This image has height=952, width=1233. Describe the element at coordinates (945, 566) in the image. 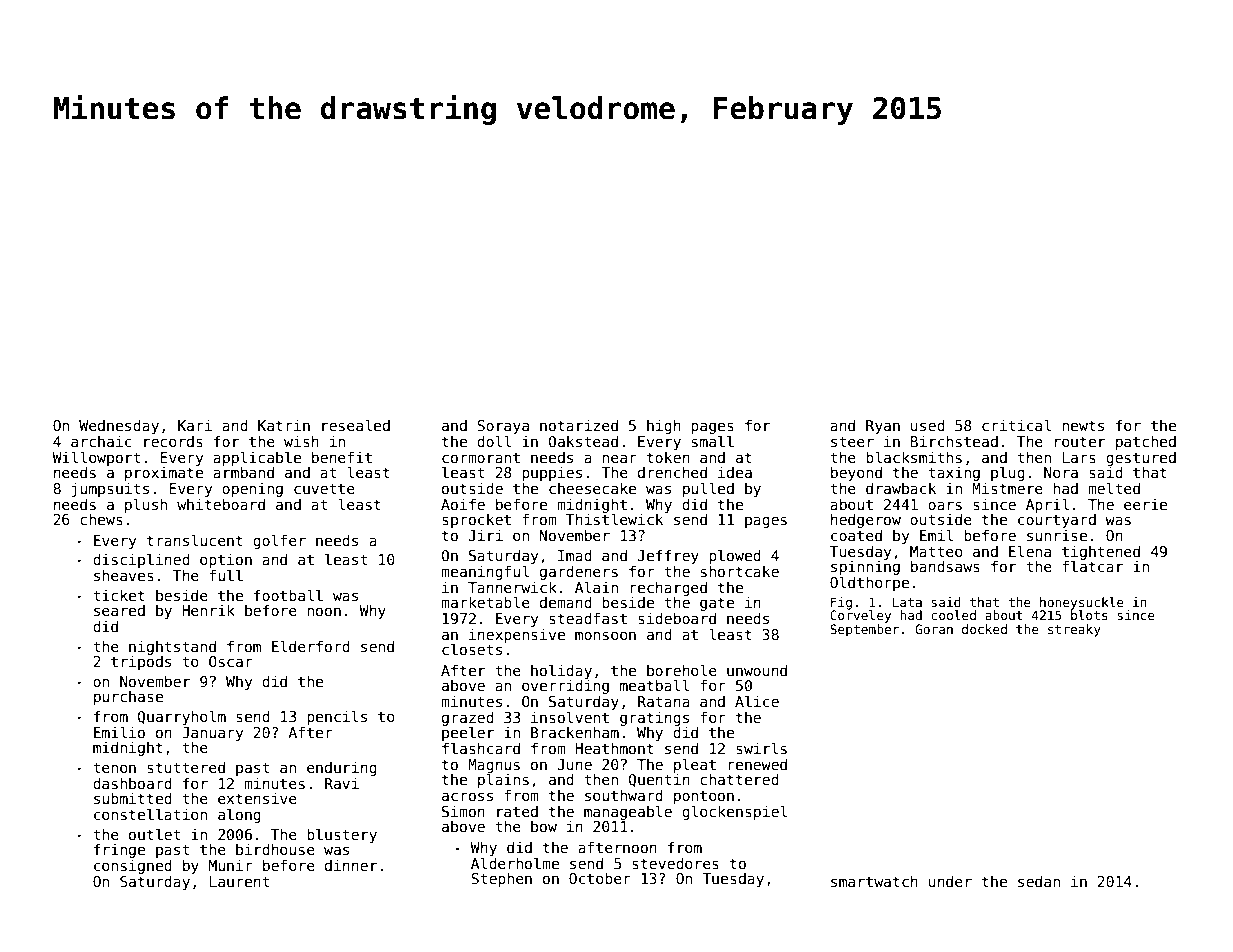

I see `bandsaws` at that location.
